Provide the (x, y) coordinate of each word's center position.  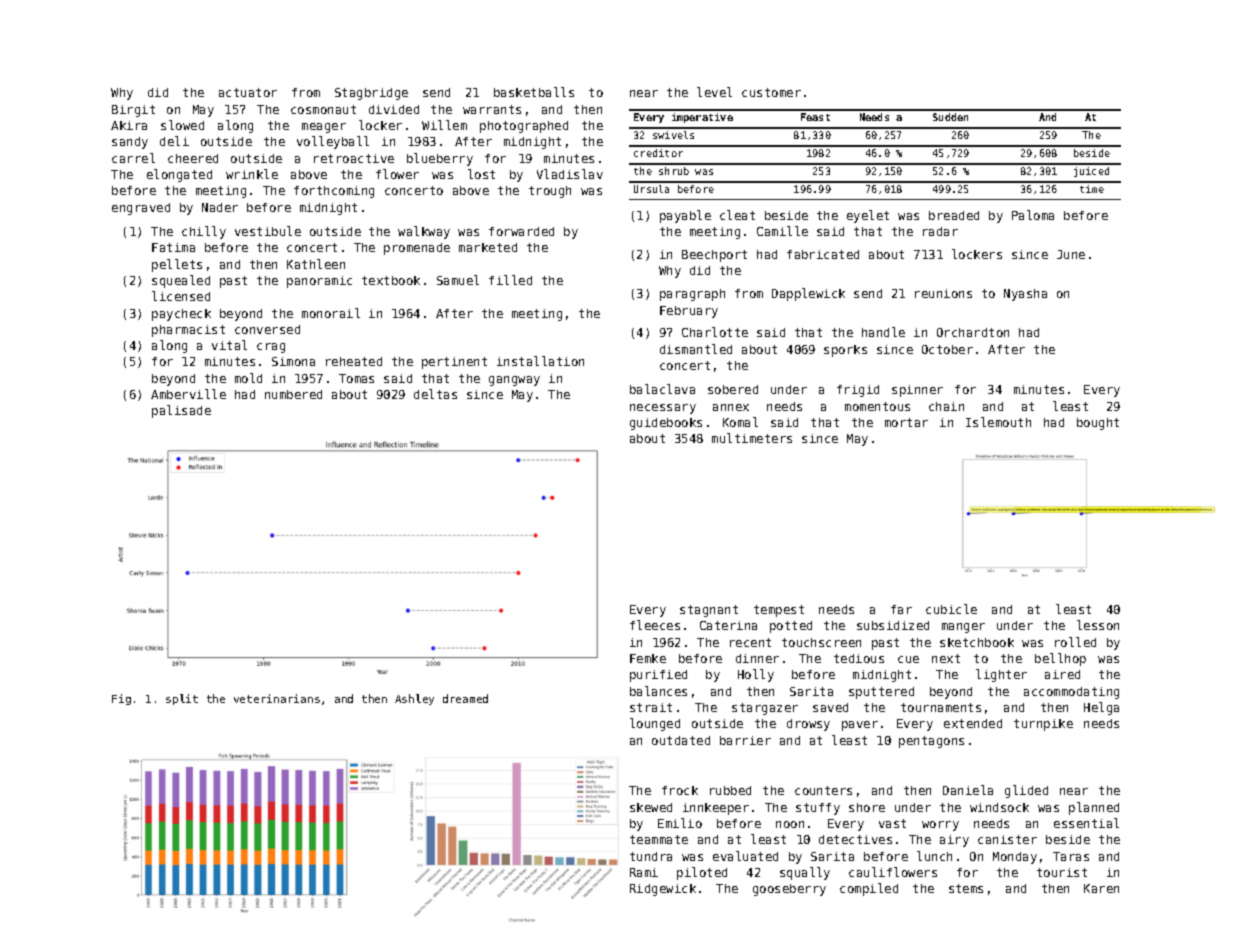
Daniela (968, 790)
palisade (181, 411)
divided (394, 109)
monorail (331, 313)
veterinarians (277, 698)
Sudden (950, 117)
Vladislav (570, 174)
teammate (659, 839)
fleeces (655, 625)
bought (1098, 424)
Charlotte (715, 332)
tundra (651, 856)
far (901, 609)
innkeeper (716, 809)
